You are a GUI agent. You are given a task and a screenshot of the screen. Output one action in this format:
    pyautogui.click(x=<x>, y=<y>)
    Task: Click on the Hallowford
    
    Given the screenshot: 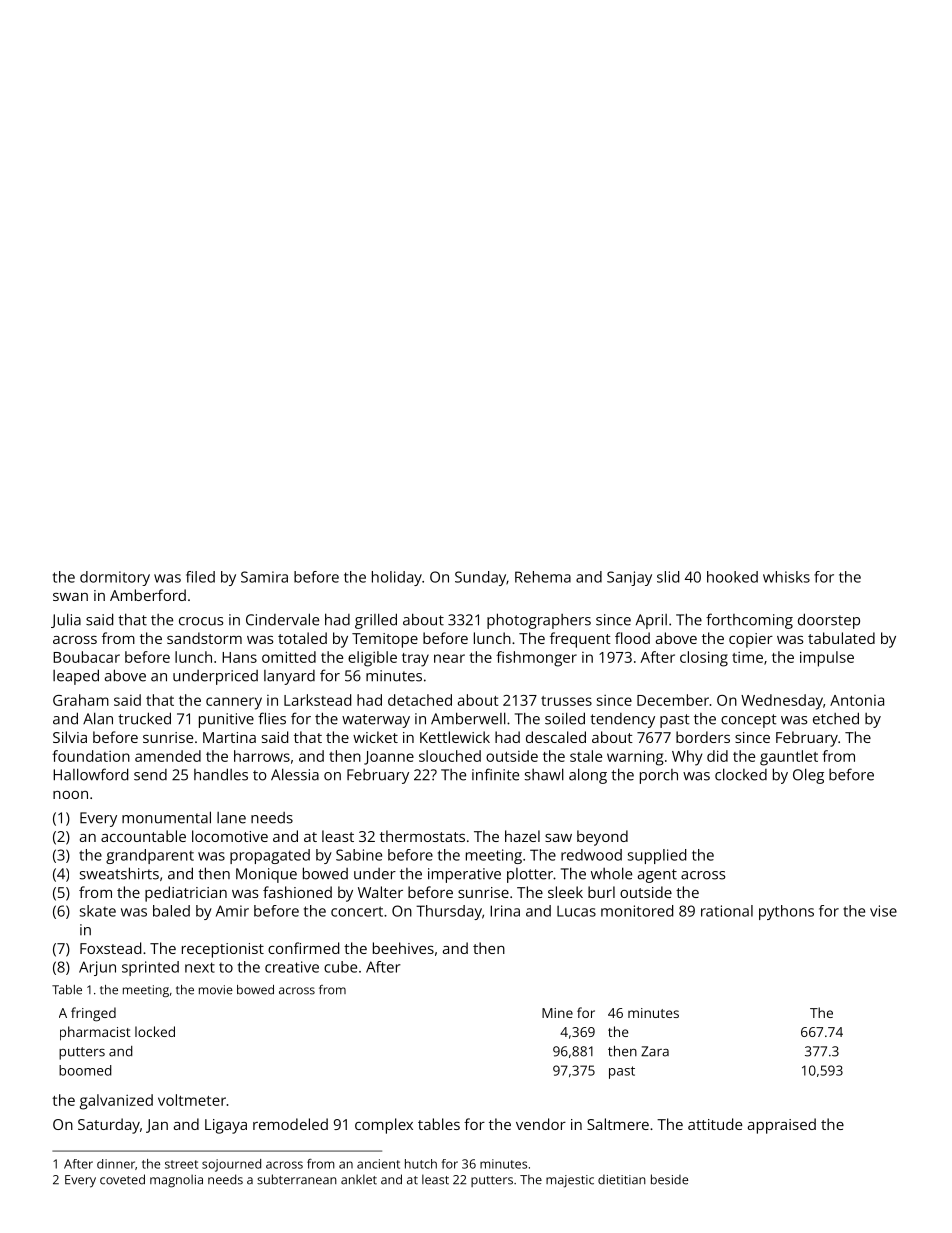 What is the action you would take?
    pyautogui.click(x=90, y=774)
